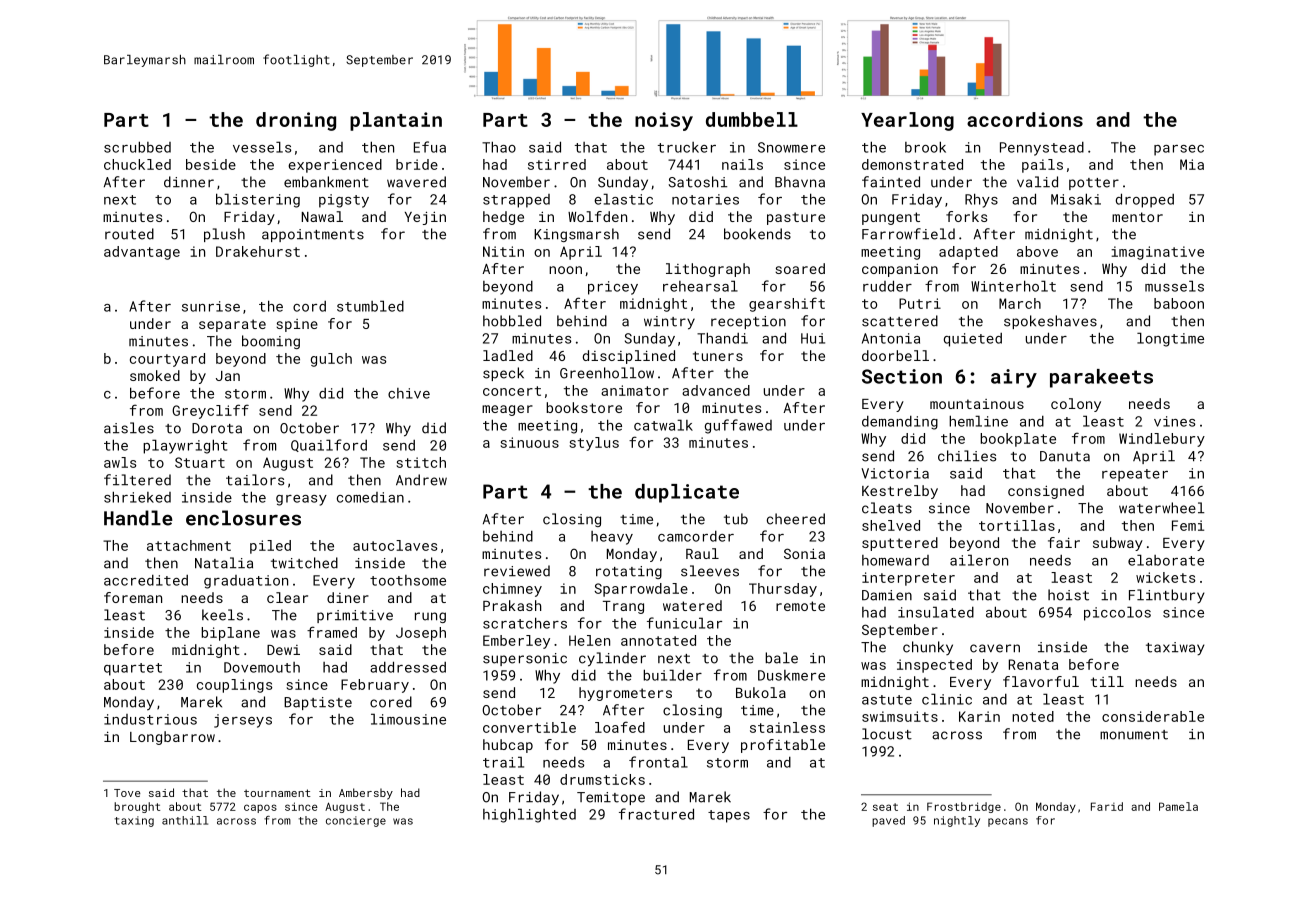  Describe the element at coordinates (137, 147) in the screenshot. I see `scrubbed` at that location.
